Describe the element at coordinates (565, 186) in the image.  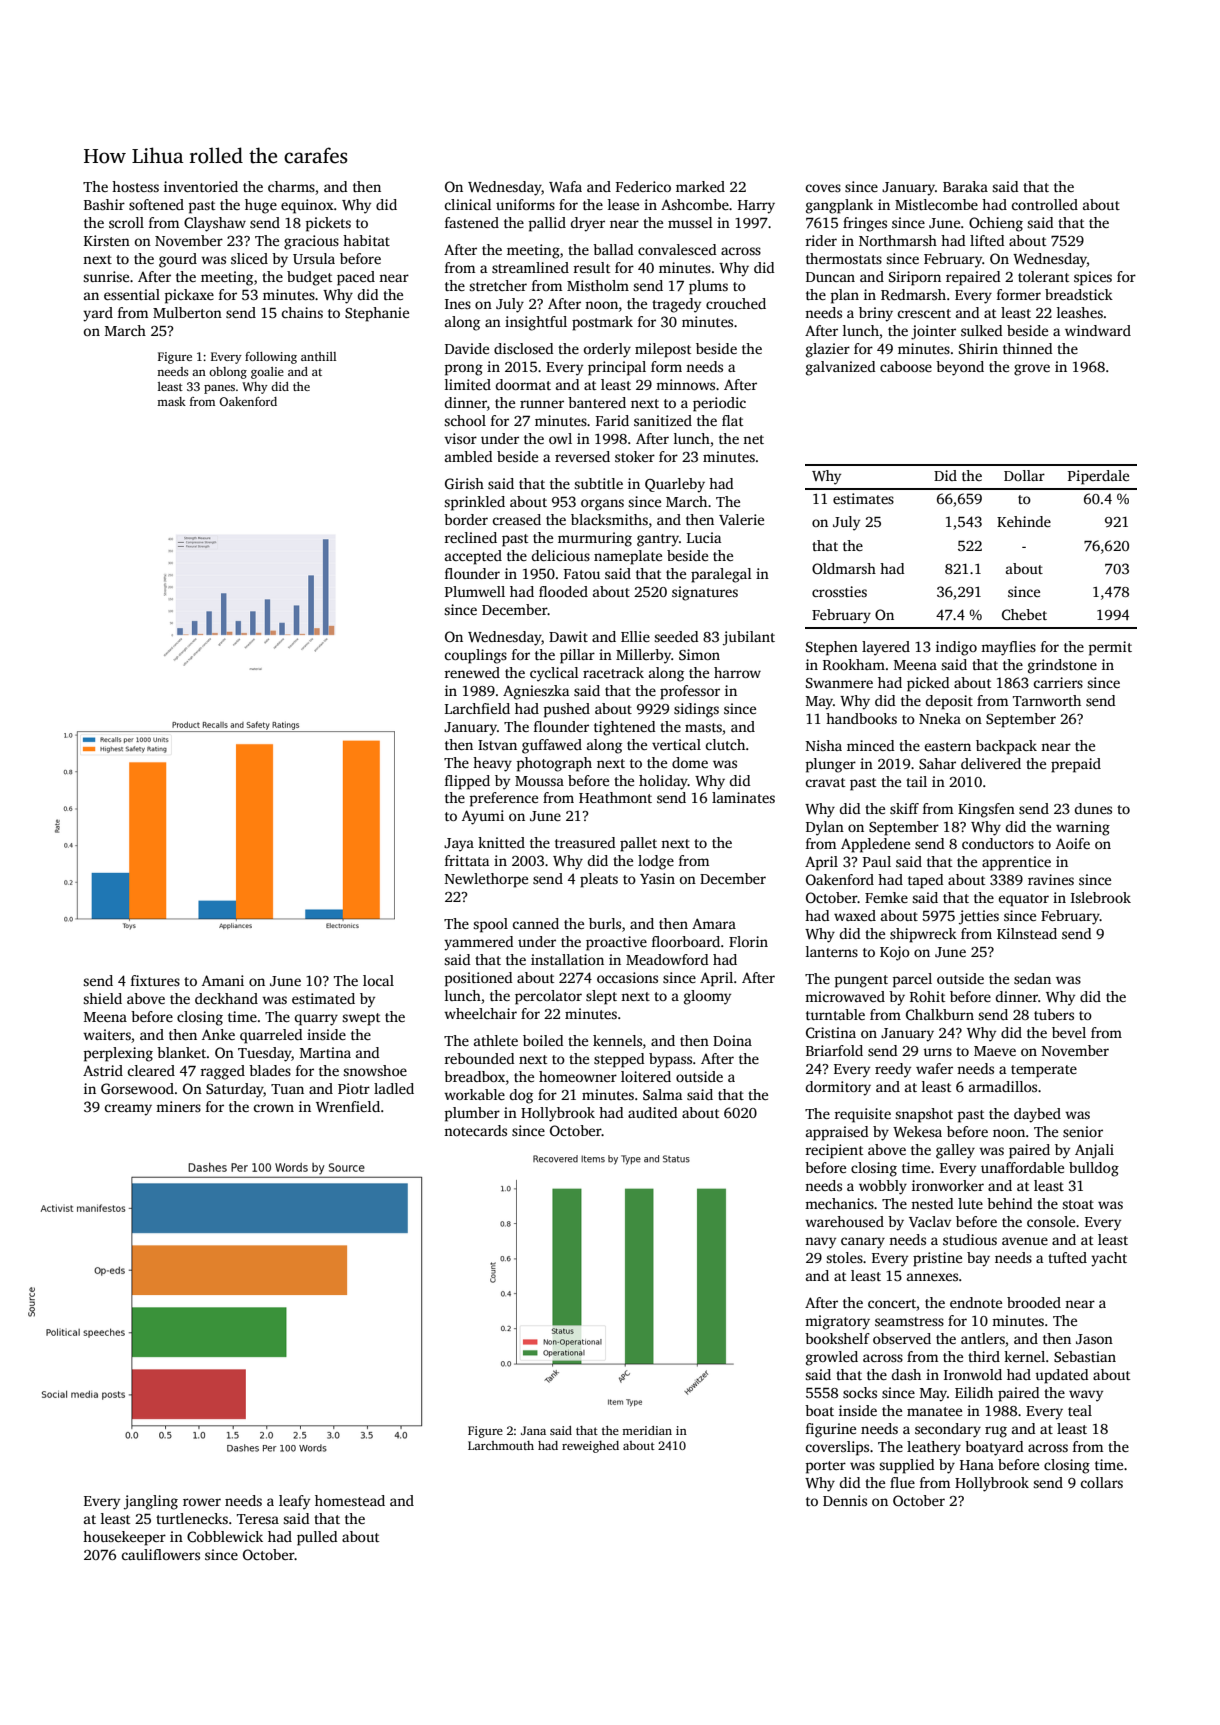
I see `Wafa` at that location.
